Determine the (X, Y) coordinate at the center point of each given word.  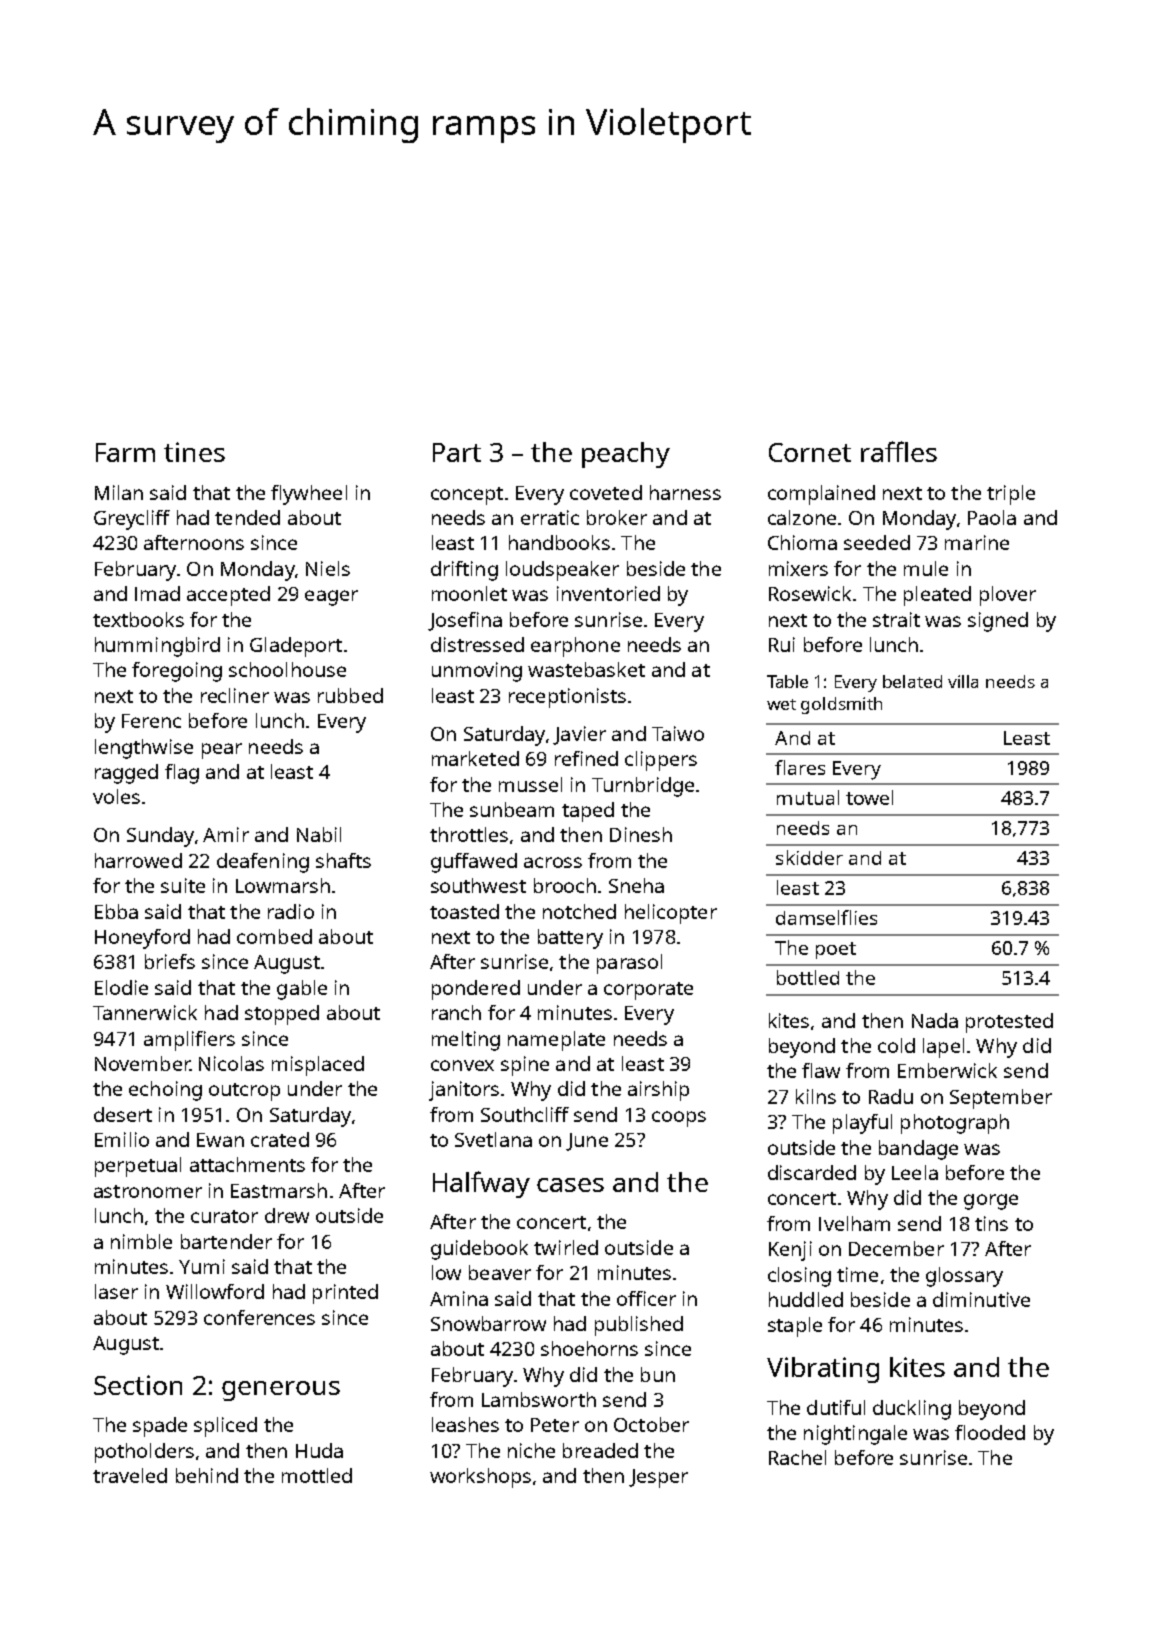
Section (138, 1385)
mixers (798, 568)
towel (869, 797)
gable (302, 990)
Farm (125, 452)
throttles (469, 834)
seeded (877, 542)
